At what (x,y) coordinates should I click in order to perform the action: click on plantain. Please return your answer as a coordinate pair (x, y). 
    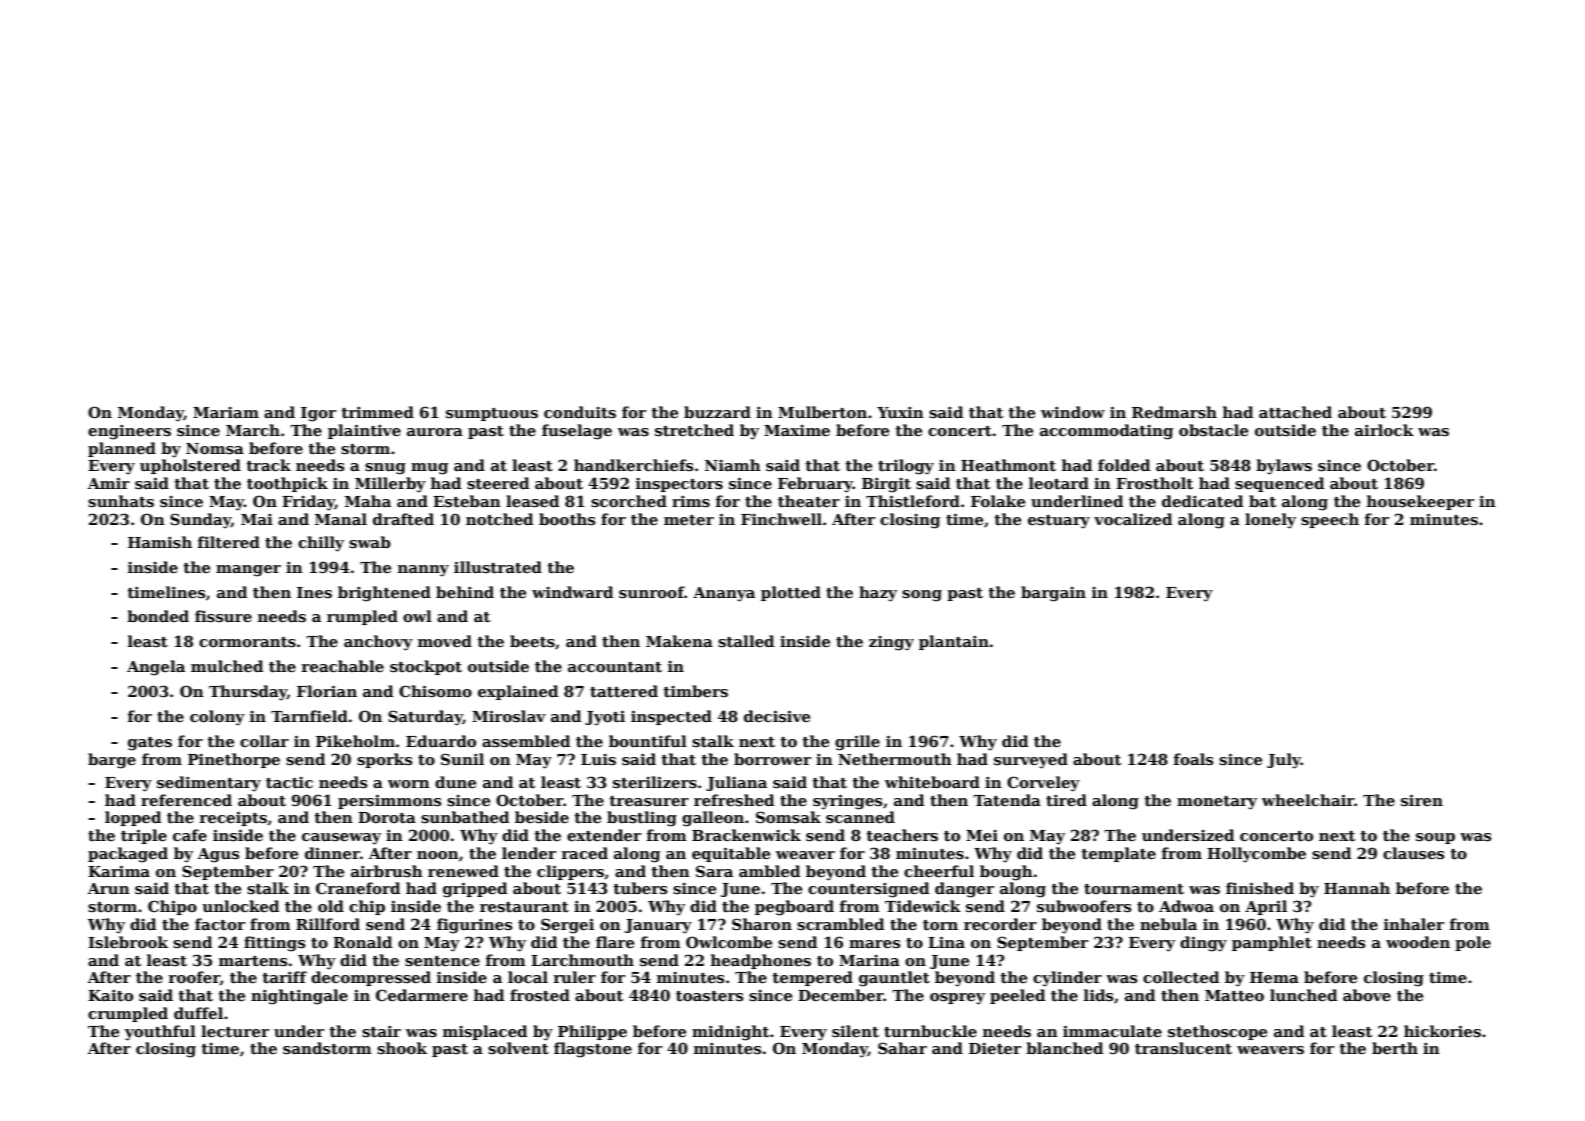
    Looking at the image, I should click on (954, 642).
